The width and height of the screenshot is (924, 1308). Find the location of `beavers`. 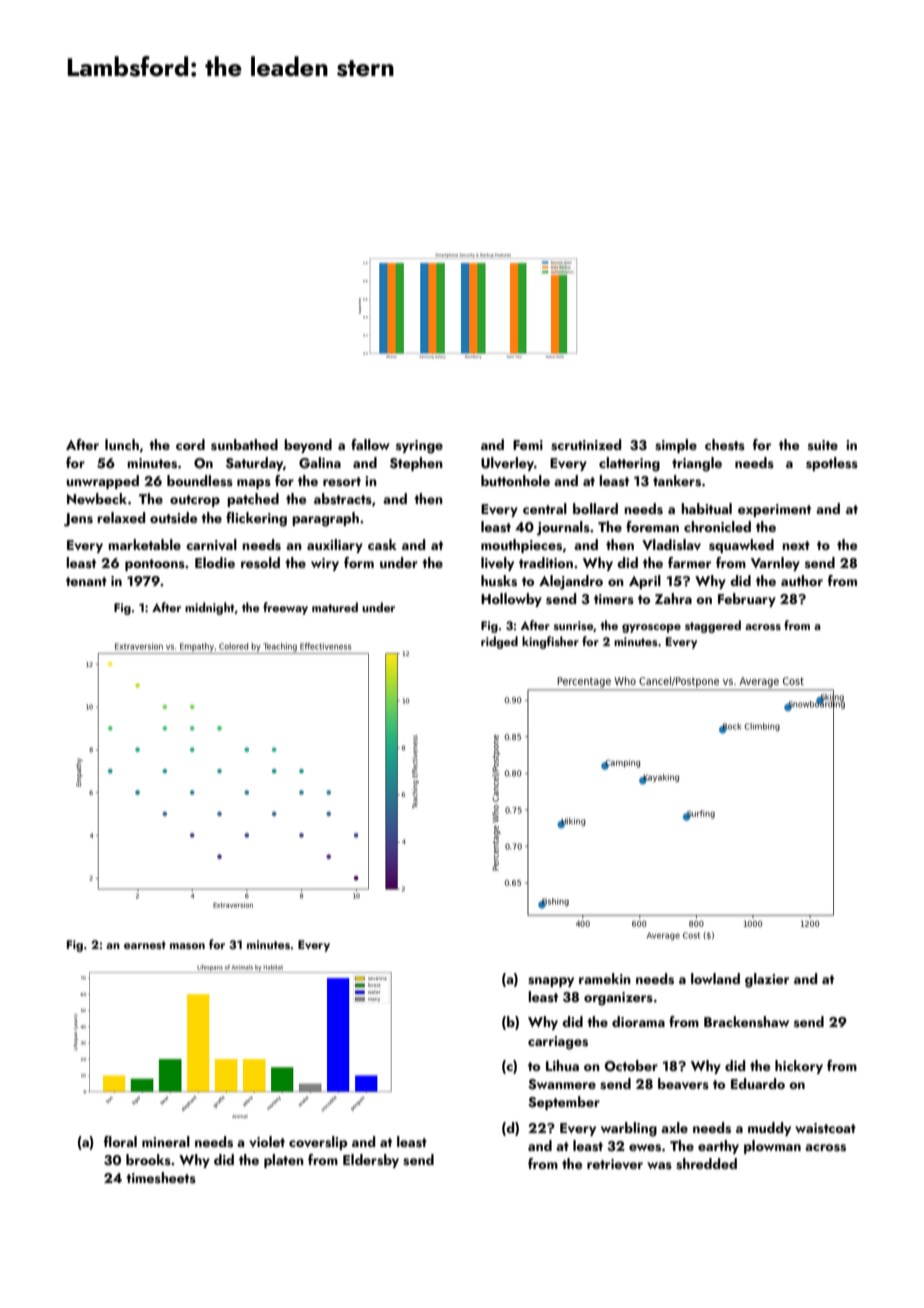

beavers is located at coordinates (683, 1084).
